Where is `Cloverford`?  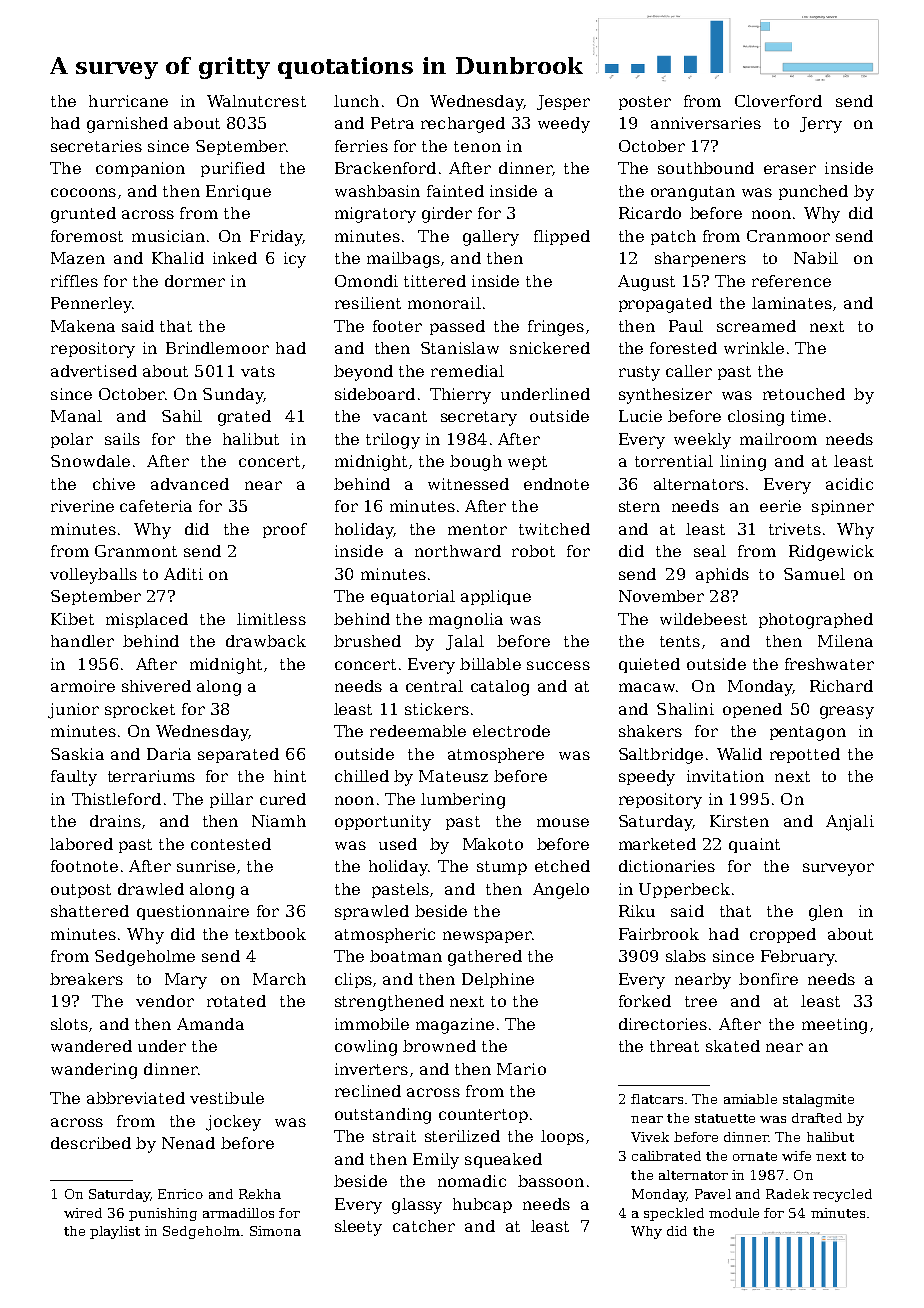
Cloverford is located at coordinates (778, 101).
